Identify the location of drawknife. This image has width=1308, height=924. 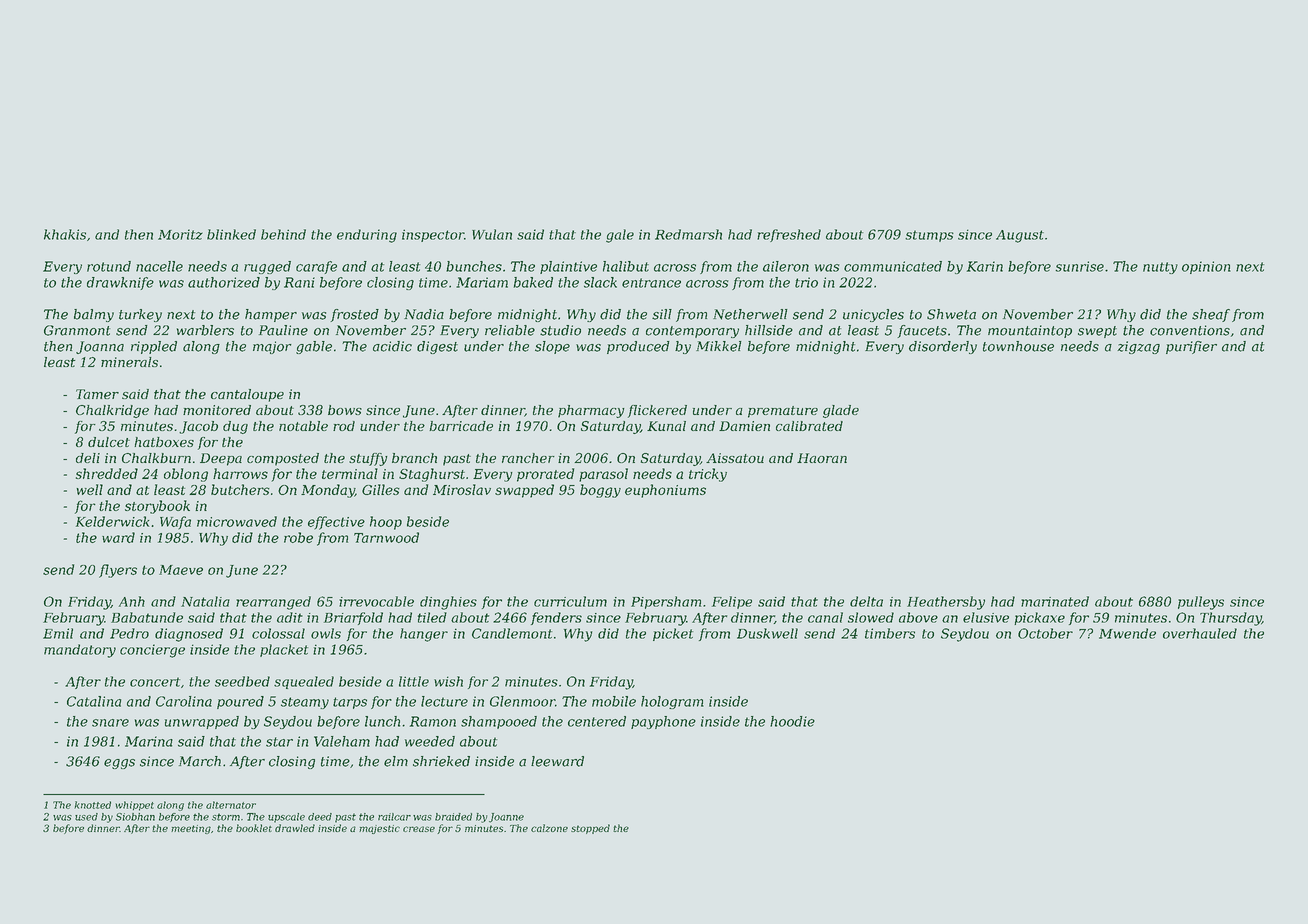
(120, 283).
